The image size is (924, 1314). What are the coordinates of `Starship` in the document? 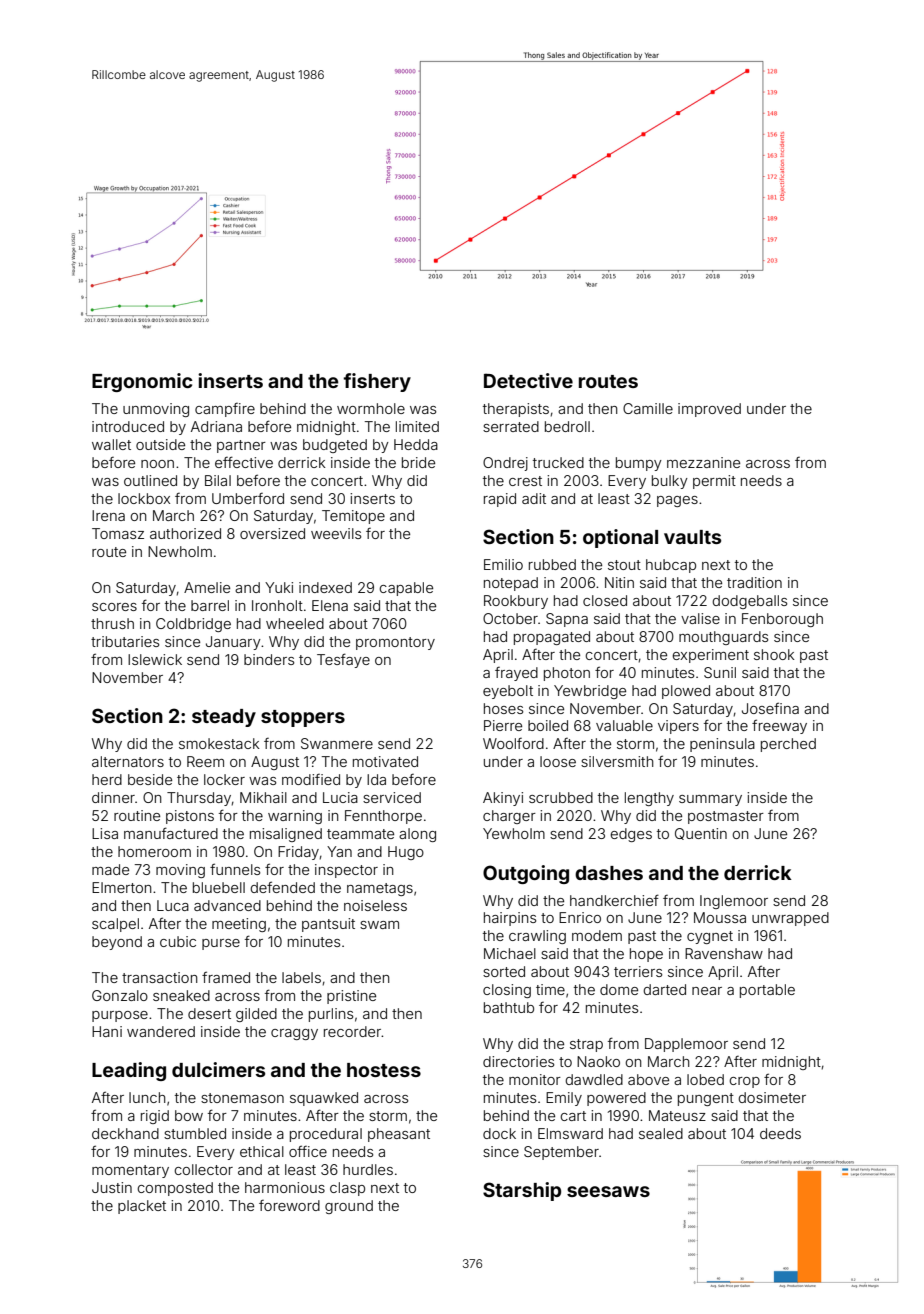 It's located at (522, 1191).
